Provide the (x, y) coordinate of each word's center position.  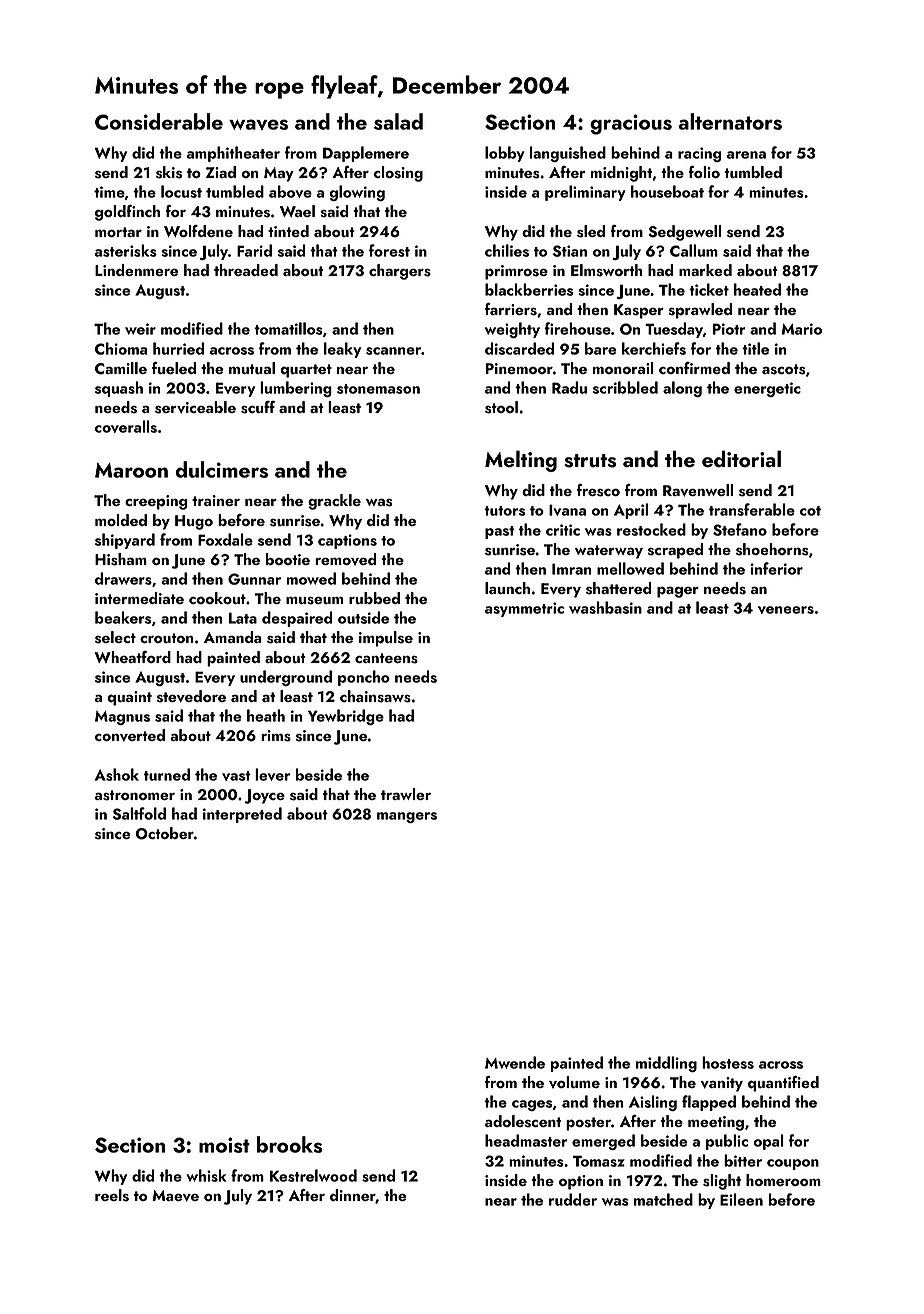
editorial (741, 458)
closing (398, 174)
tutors (504, 511)
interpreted (242, 815)
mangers (407, 817)
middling (666, 1064)
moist (224, 1145)
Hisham (121, 559)
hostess (728, 1062)
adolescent (523, 1121)
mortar (118, 232)
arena (746, 155)
